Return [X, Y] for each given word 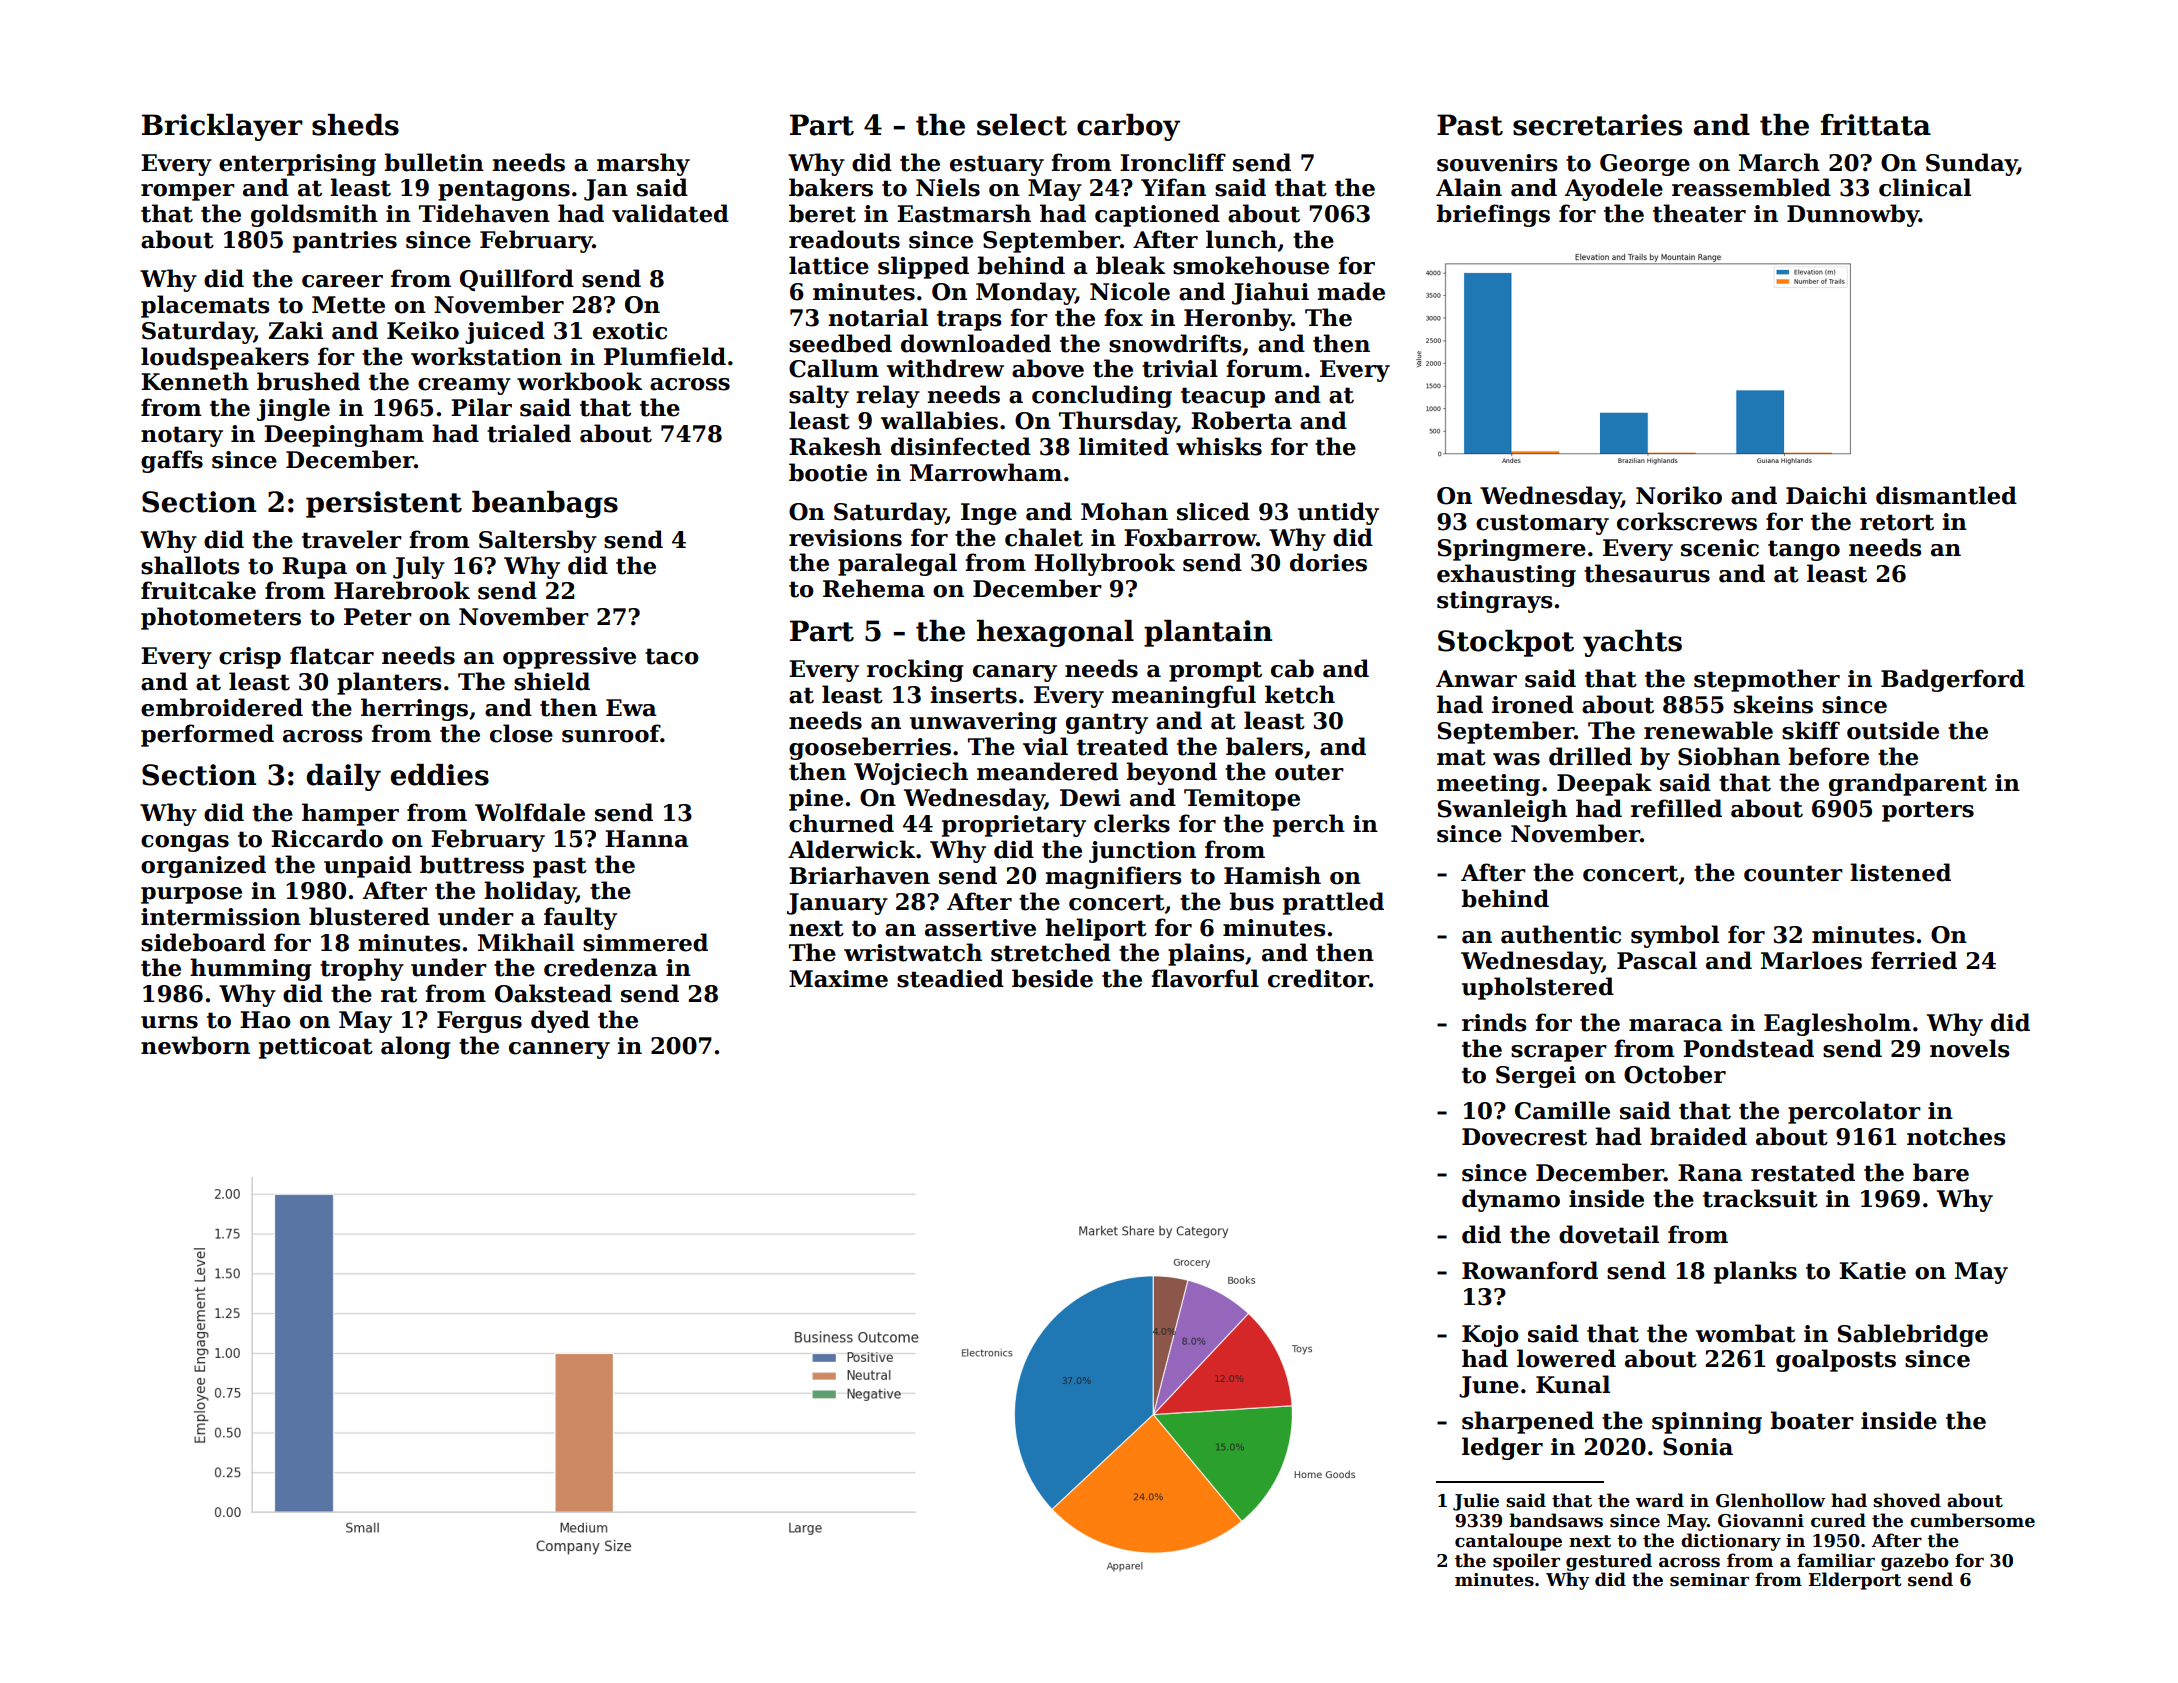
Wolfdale [530, 812]
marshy [643, 164]
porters [1928, 811]
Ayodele [1613, 189]
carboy [1128, 127]
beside [1052, 978]
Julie [1476, 1502]
